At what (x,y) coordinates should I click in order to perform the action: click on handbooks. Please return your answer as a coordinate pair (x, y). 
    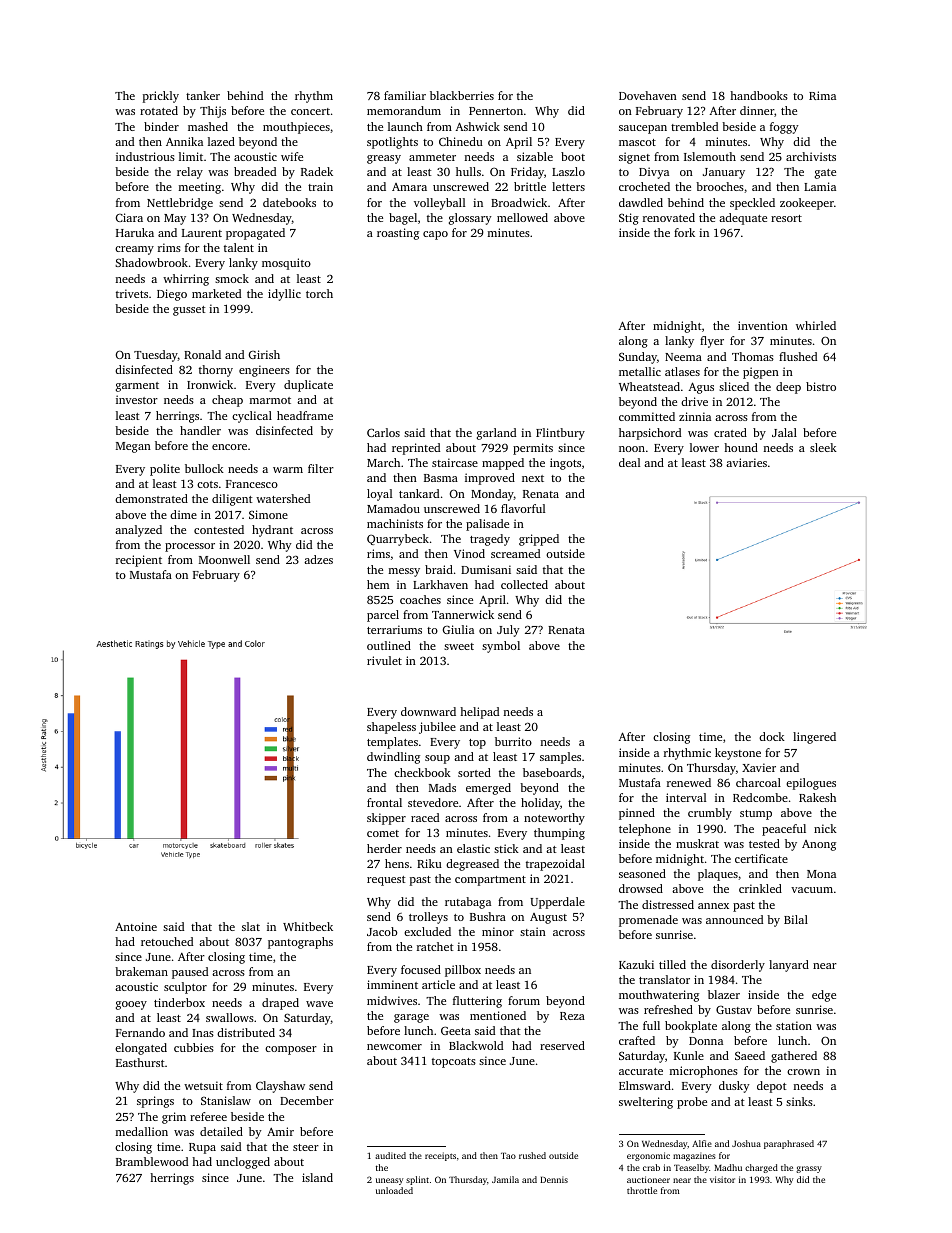
    Looking at the image, I should click on (759, 95).
